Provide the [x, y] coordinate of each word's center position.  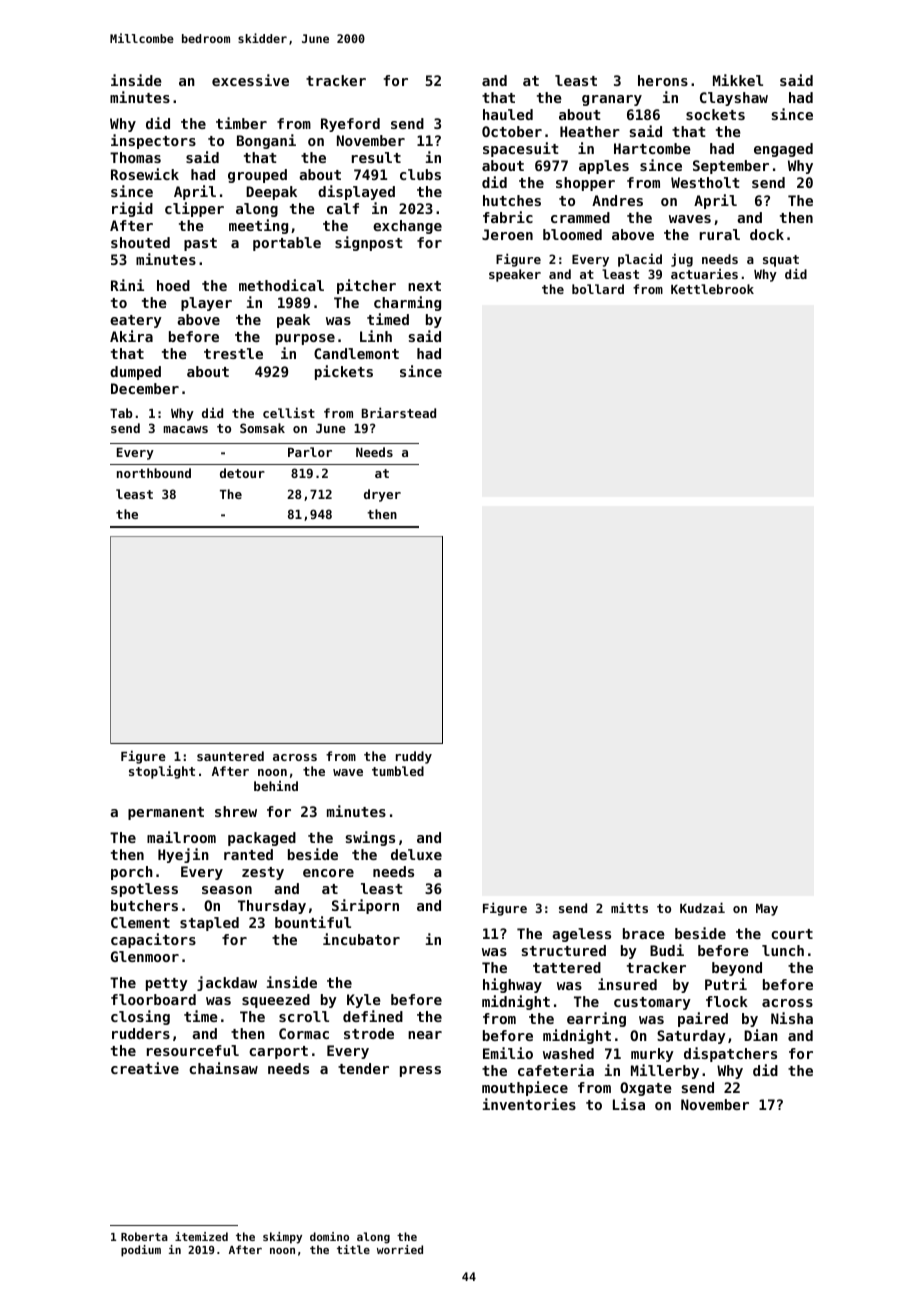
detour [242, 473]
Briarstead [399, 412]
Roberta [144, 1236]
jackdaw [227, 983]
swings [370, 838]
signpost [369, 243]
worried [400, 1249]
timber [241, 123]
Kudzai [702, 907]
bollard [598, 289]
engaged [783, 150]
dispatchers [730, 1054]
